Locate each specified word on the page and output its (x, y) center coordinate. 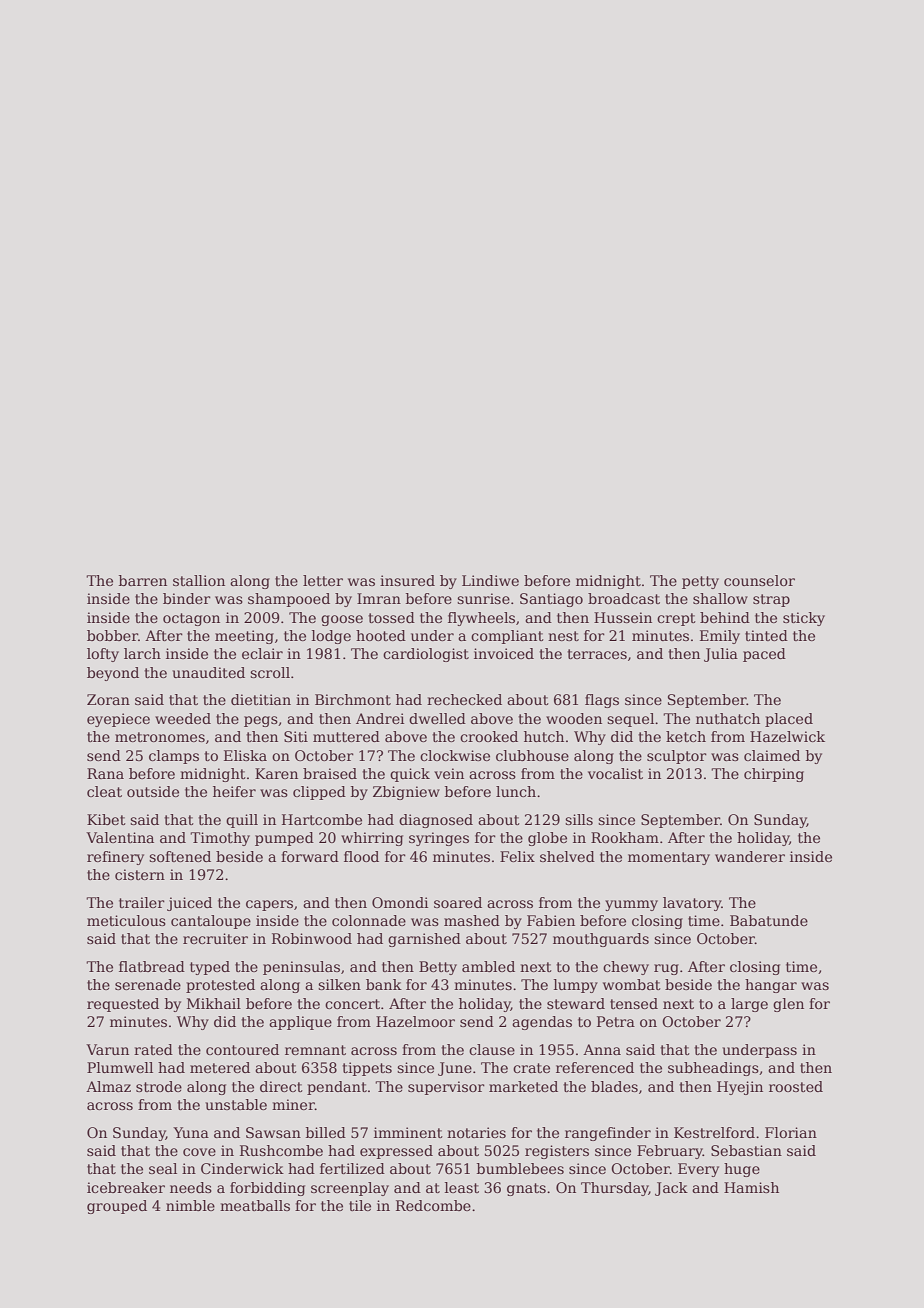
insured (407, 580)
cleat (104, 791)
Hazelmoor (415, 1021)
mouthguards (601, 940)
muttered (346, 736)
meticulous (126, 920)
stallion (199, 580)
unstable (236, 1104)
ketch (686, 736)
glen (788, 1005)
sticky (804, 619)
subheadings (713, 1069)
